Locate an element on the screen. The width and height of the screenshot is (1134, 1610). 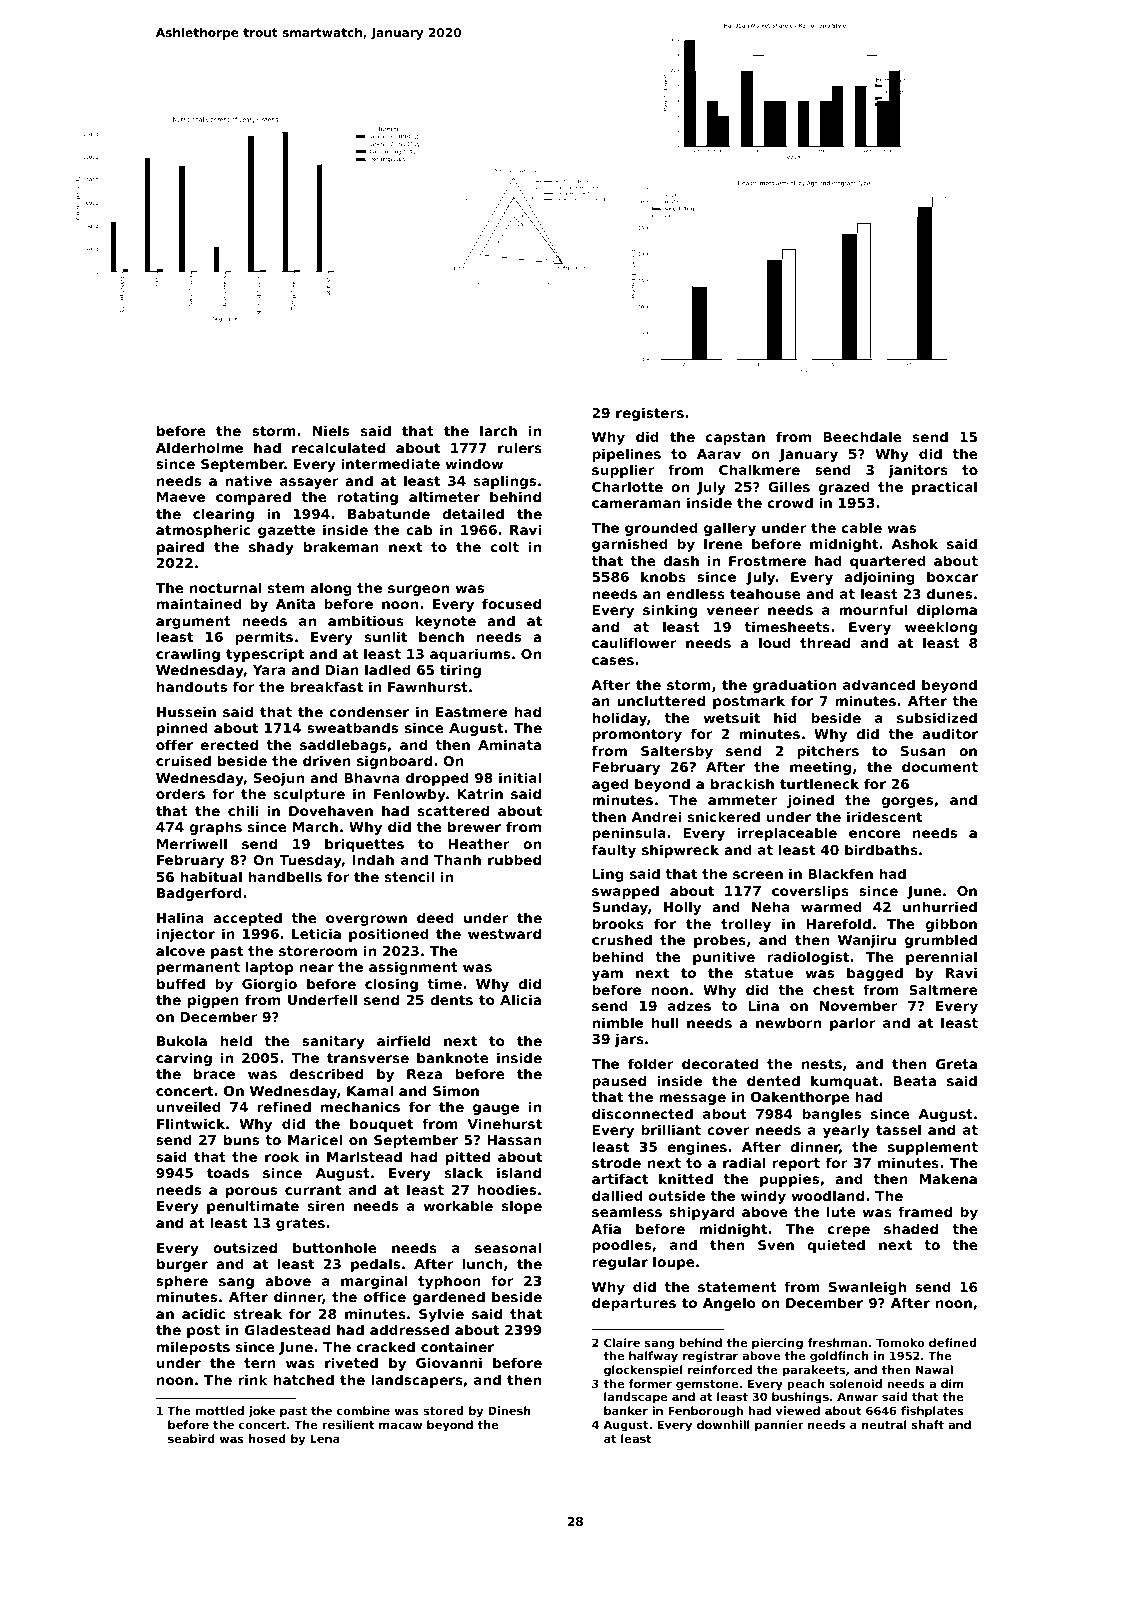
chest is located at coordinates (833, 989).
